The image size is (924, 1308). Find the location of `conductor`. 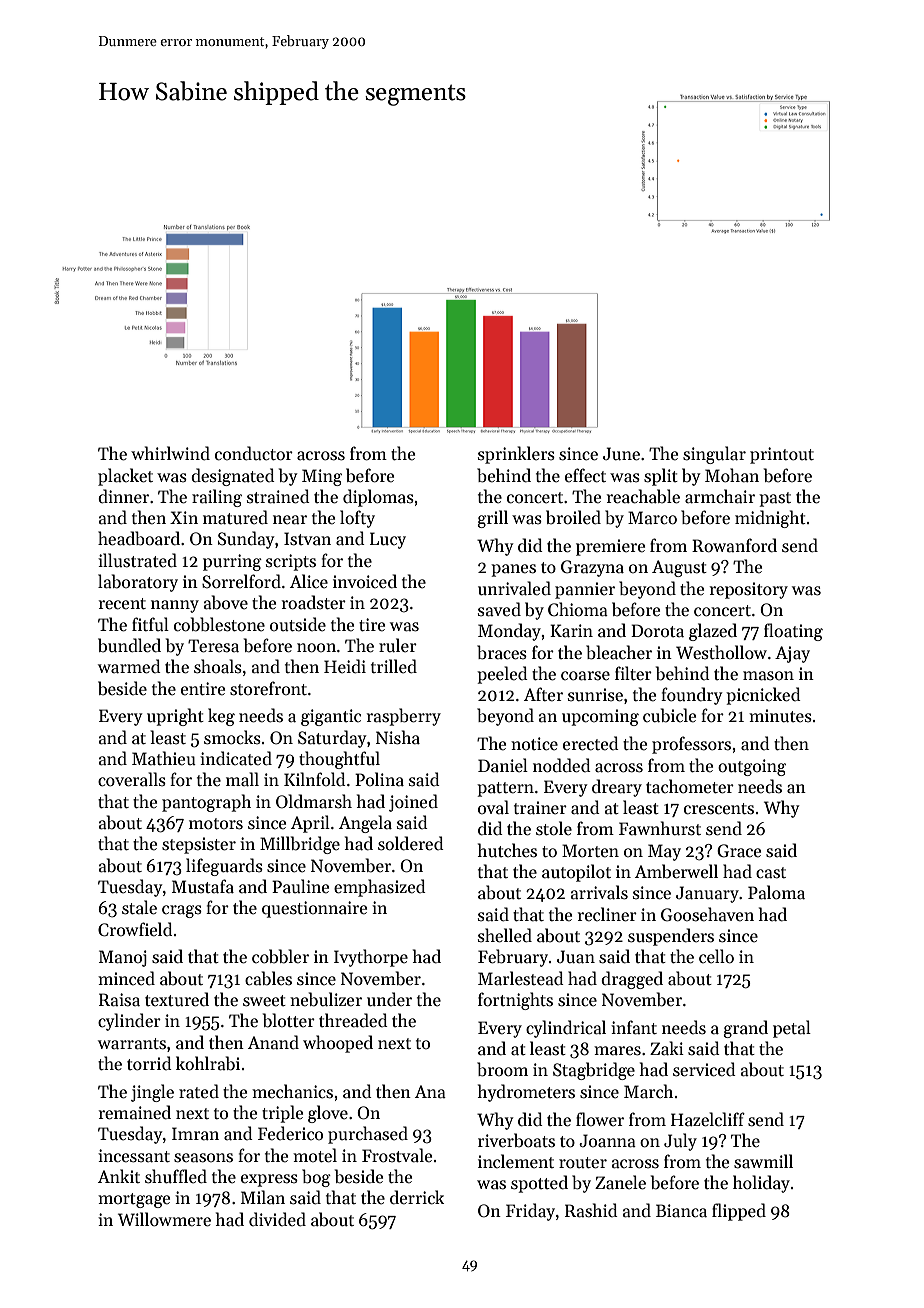

conductor is located at coordinates (254, 453).
